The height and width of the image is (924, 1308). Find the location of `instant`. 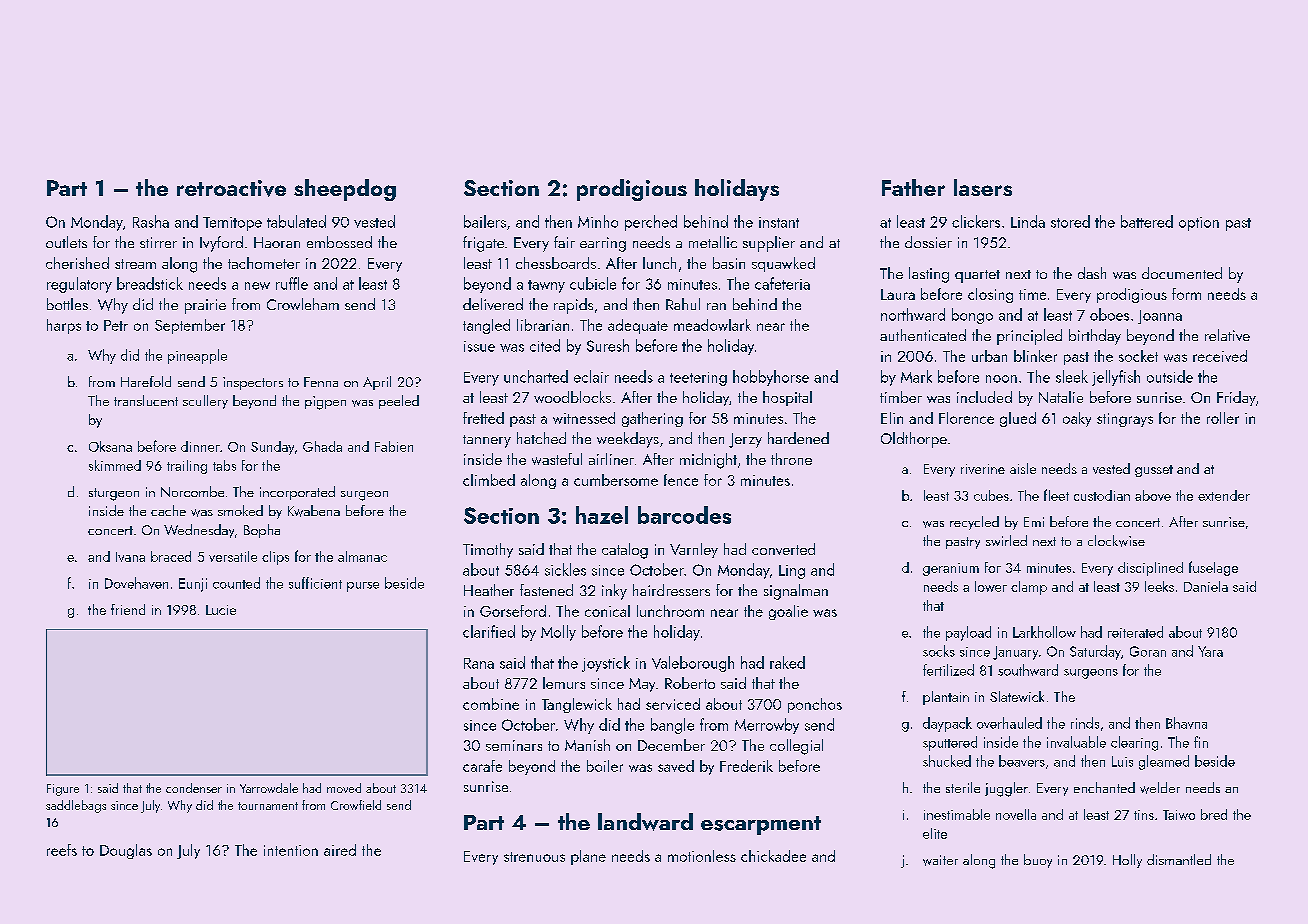

instant is located at coordinates (779, 222).
